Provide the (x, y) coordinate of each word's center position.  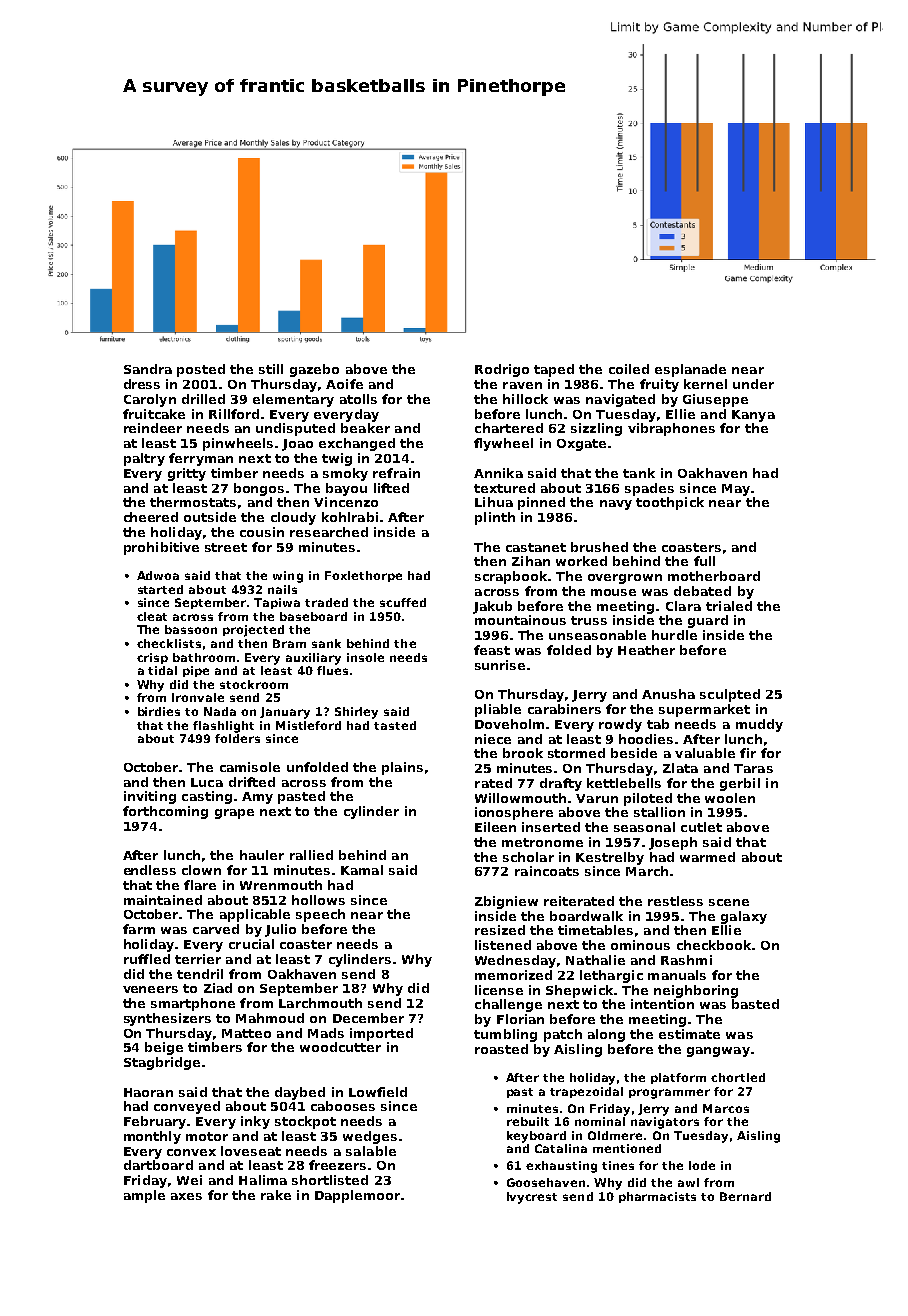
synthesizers (167, 1019)
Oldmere (615, 1135)
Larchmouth (320, 1003)
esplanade (690, 370)
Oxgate (581, 445)
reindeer (153, 428)
